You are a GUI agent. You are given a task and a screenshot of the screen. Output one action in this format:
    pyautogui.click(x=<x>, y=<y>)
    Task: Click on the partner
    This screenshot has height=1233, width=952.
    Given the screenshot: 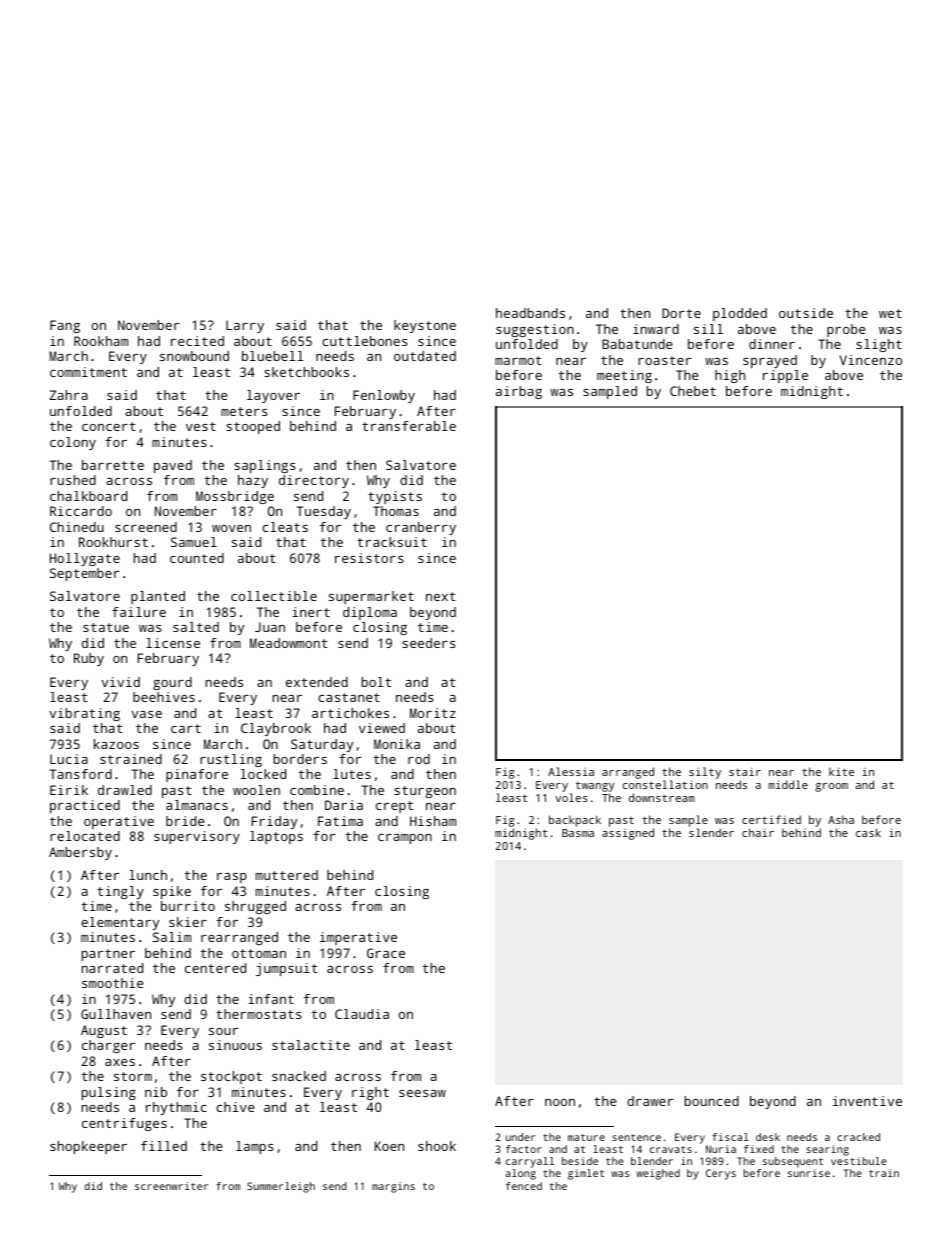 What is the action you would take?
    pyautogui.click(x=108, y=955)
